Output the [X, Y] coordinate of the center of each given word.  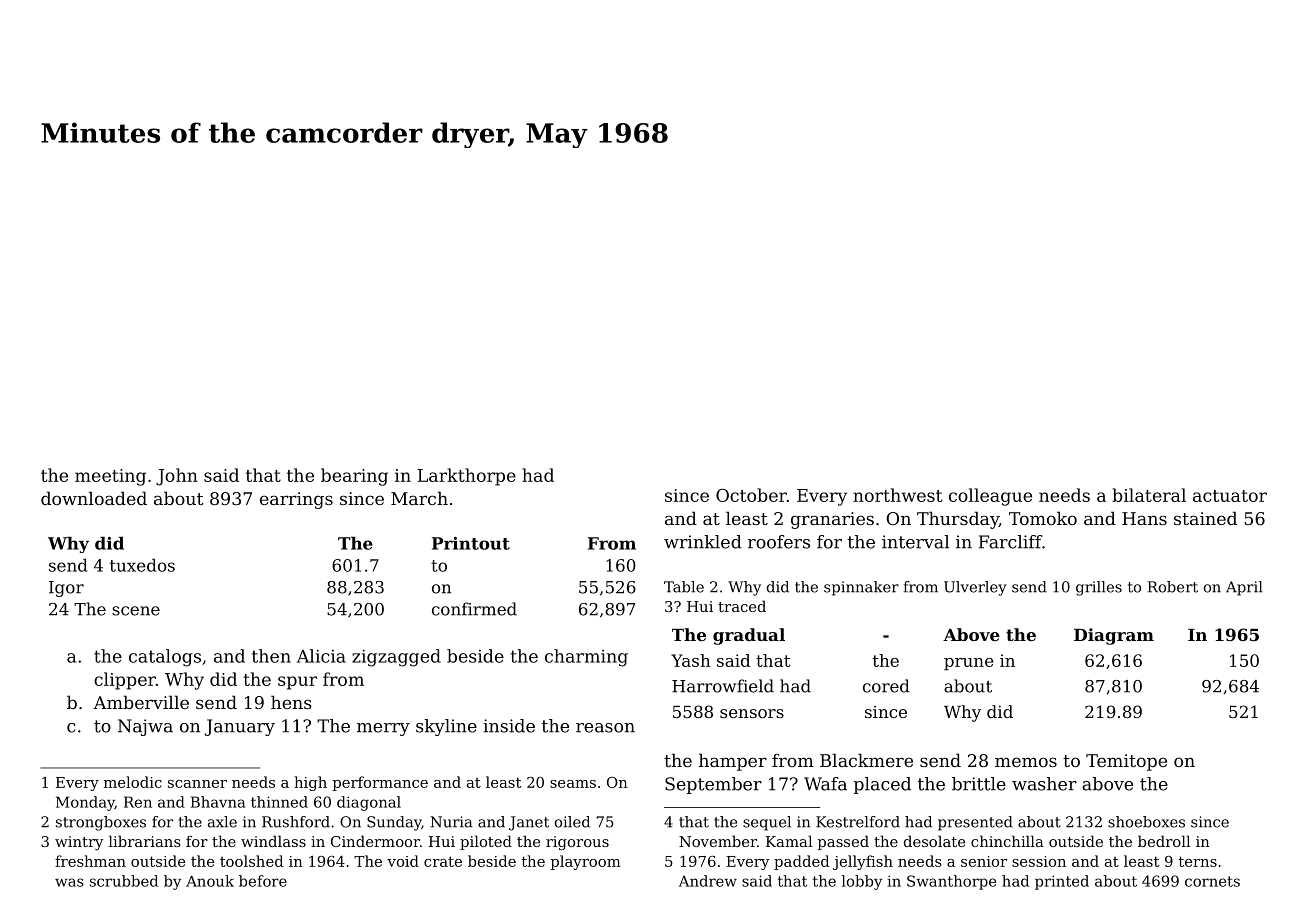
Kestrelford [858, 822]
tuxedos [142, 565]
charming [586, 658]
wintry [79, 843]
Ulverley [975, 588]
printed [1062, 882]
